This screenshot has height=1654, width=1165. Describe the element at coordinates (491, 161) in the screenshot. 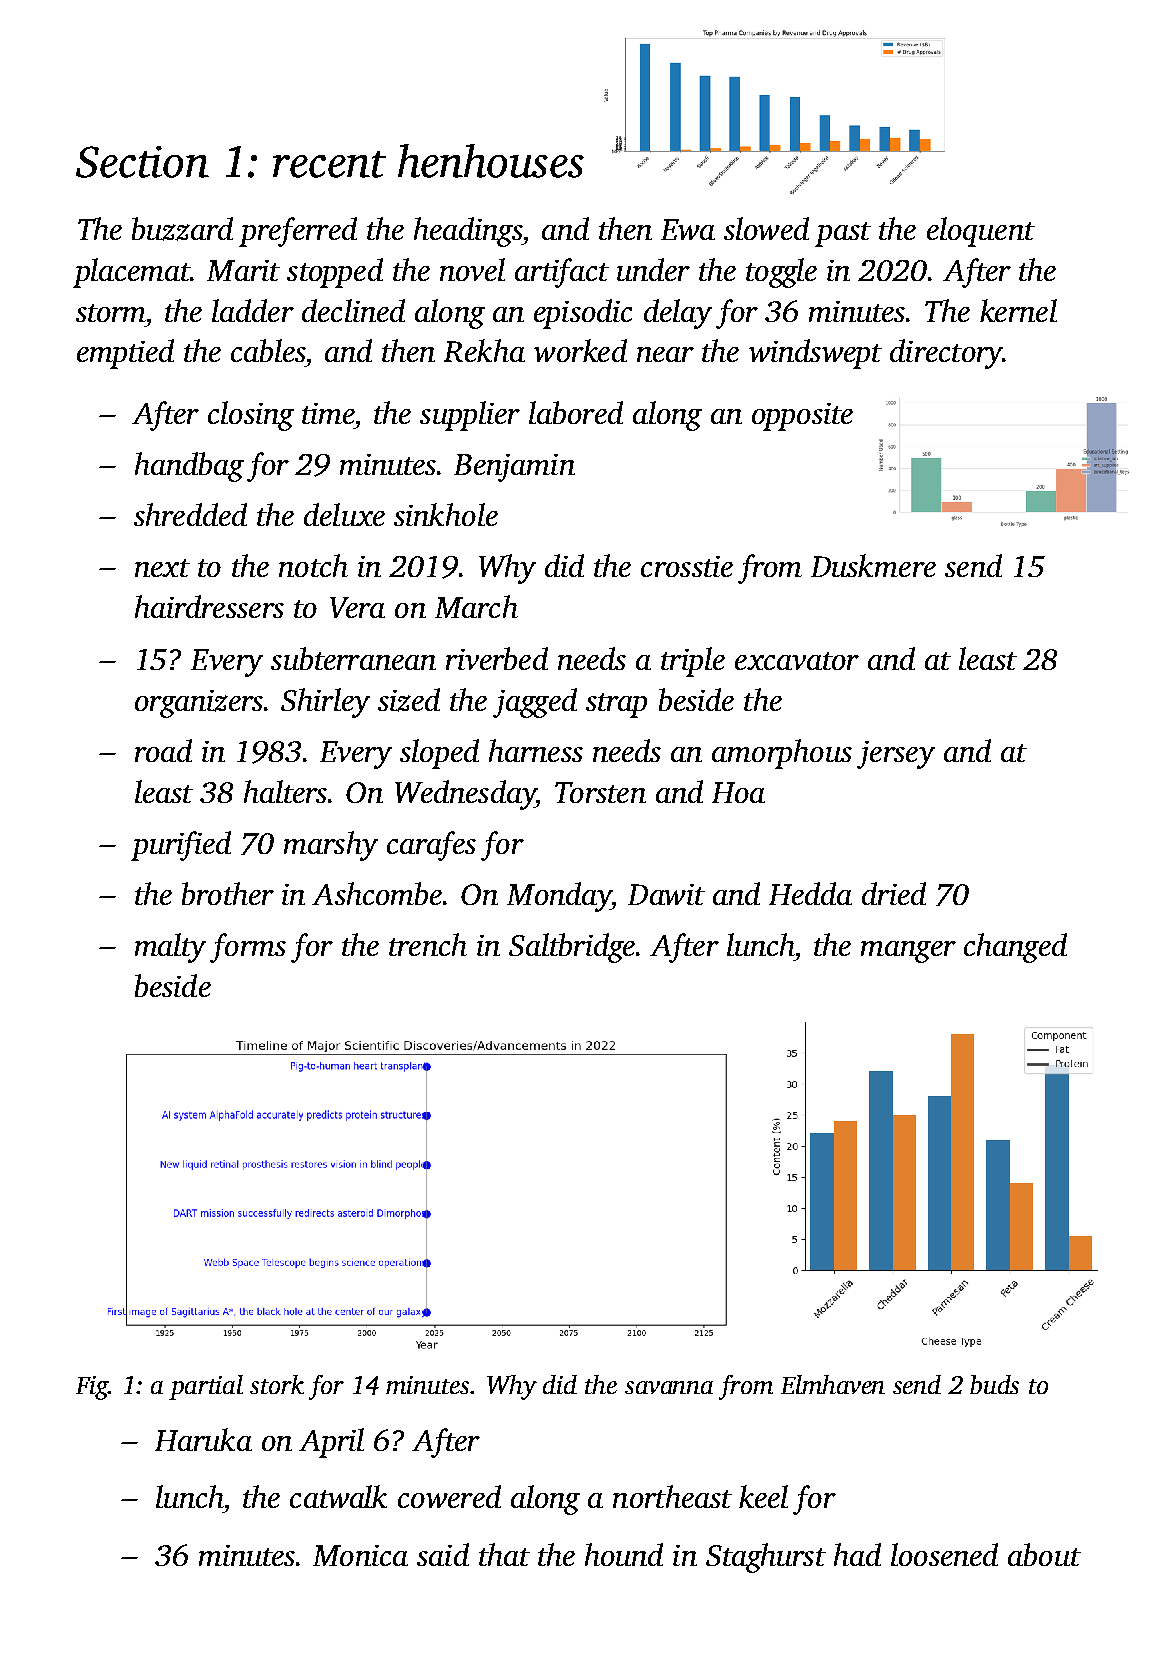

I see `henhouses` at that location.
